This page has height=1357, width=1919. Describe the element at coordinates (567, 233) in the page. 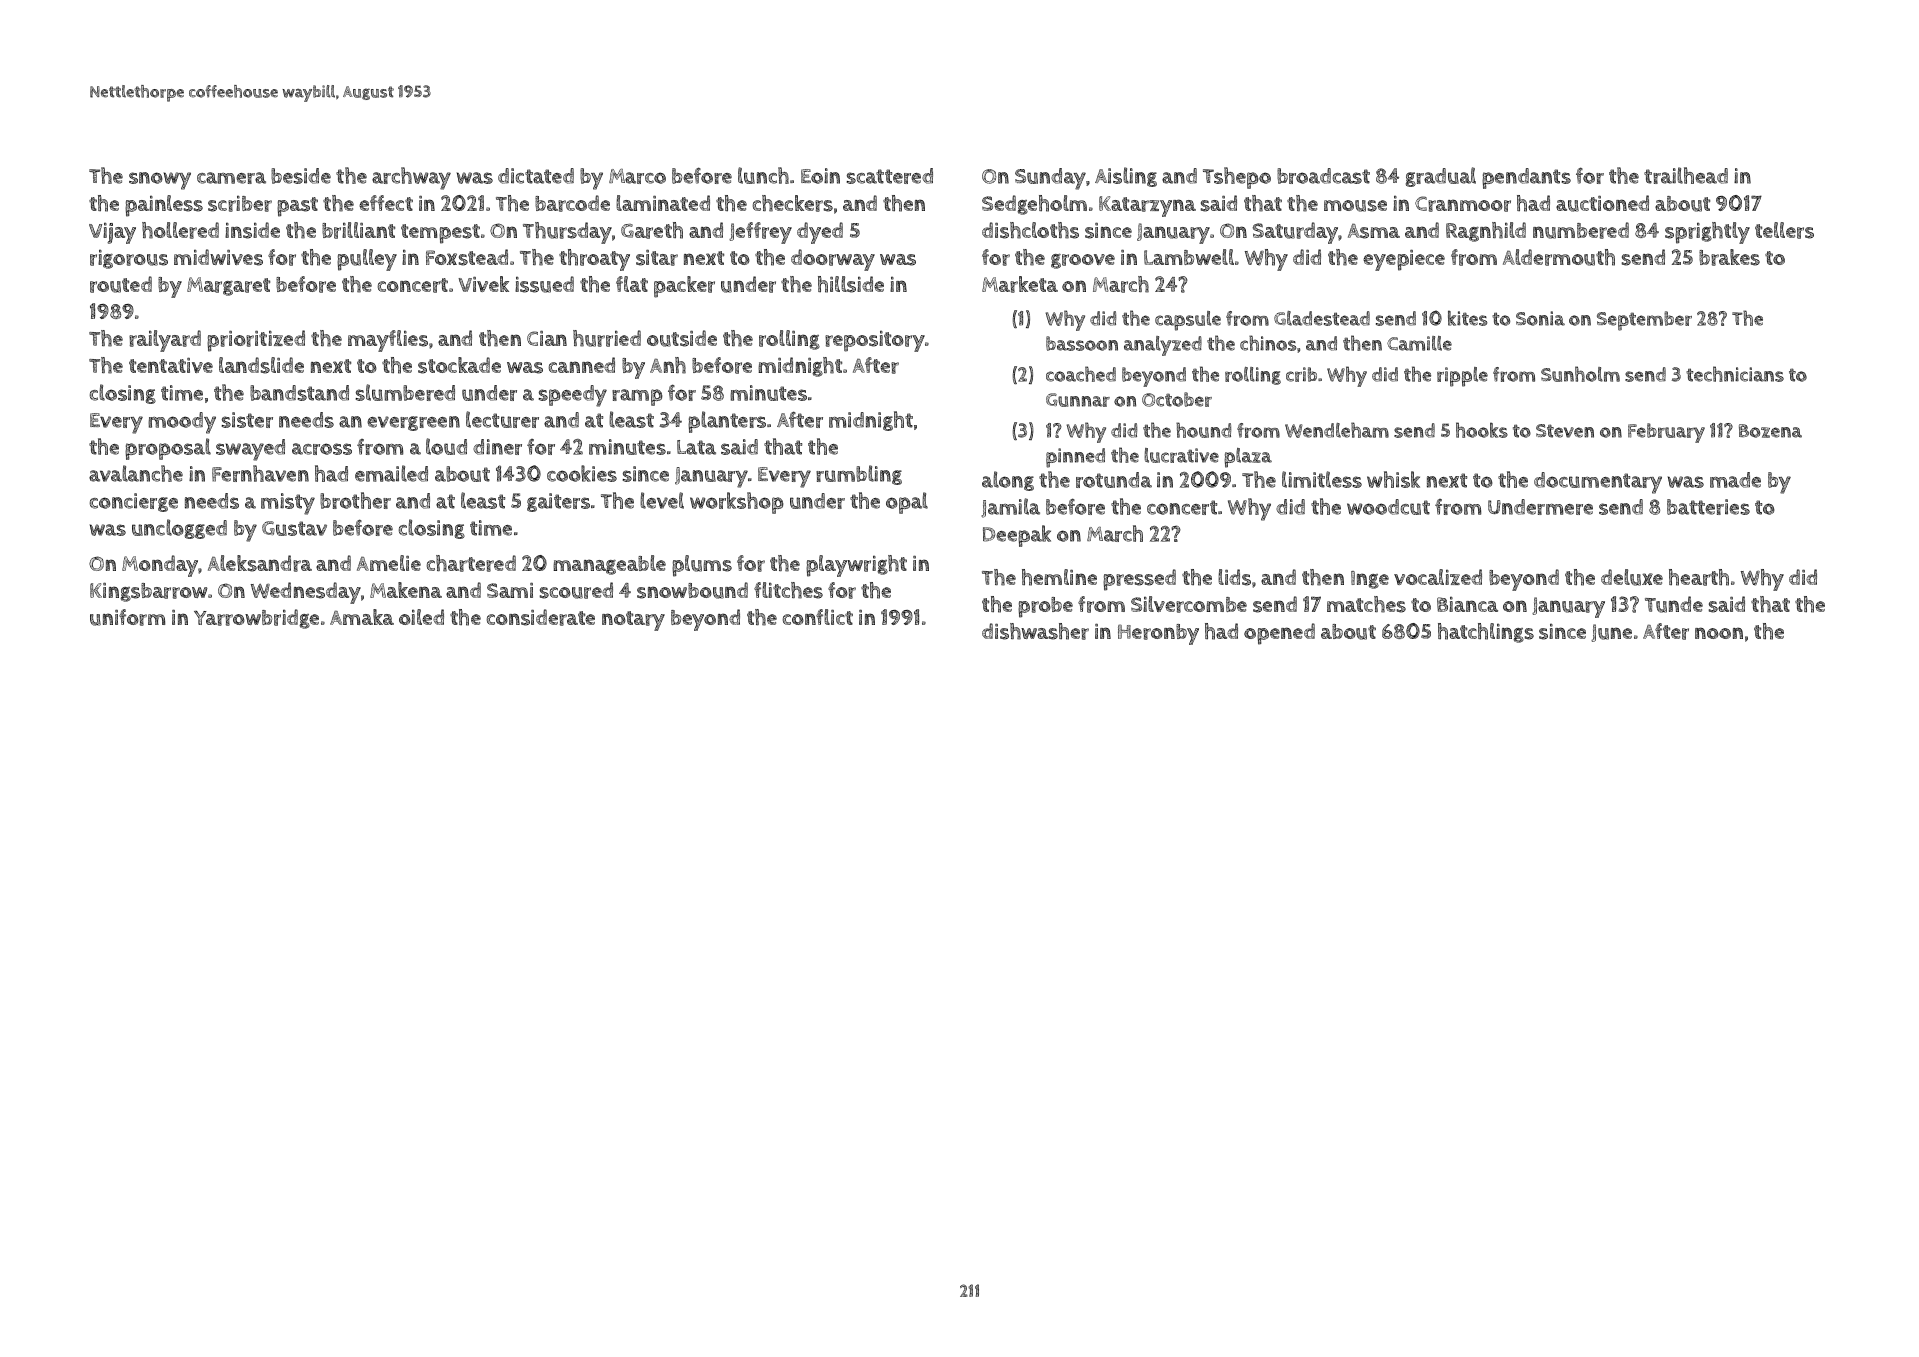

I see `Thursday` at that location.
